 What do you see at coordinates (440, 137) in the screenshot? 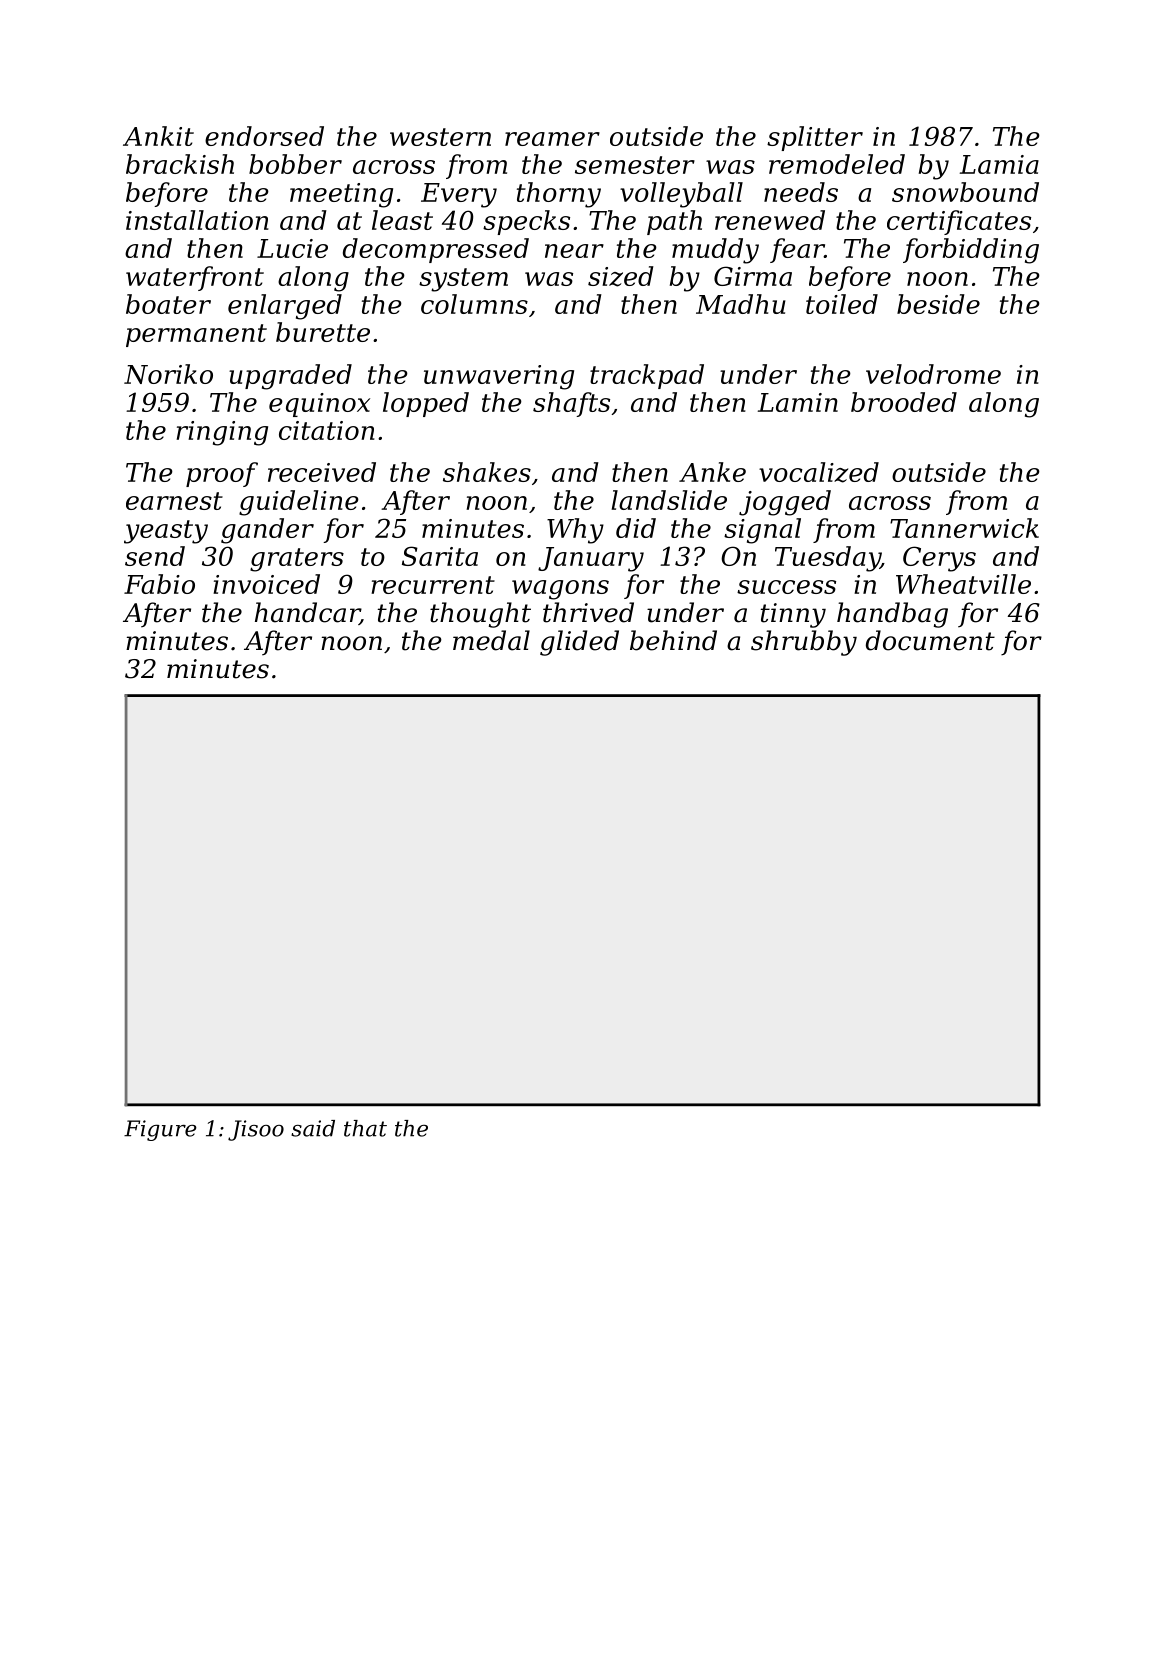
I see `western` at bounding box center [440, 137].
